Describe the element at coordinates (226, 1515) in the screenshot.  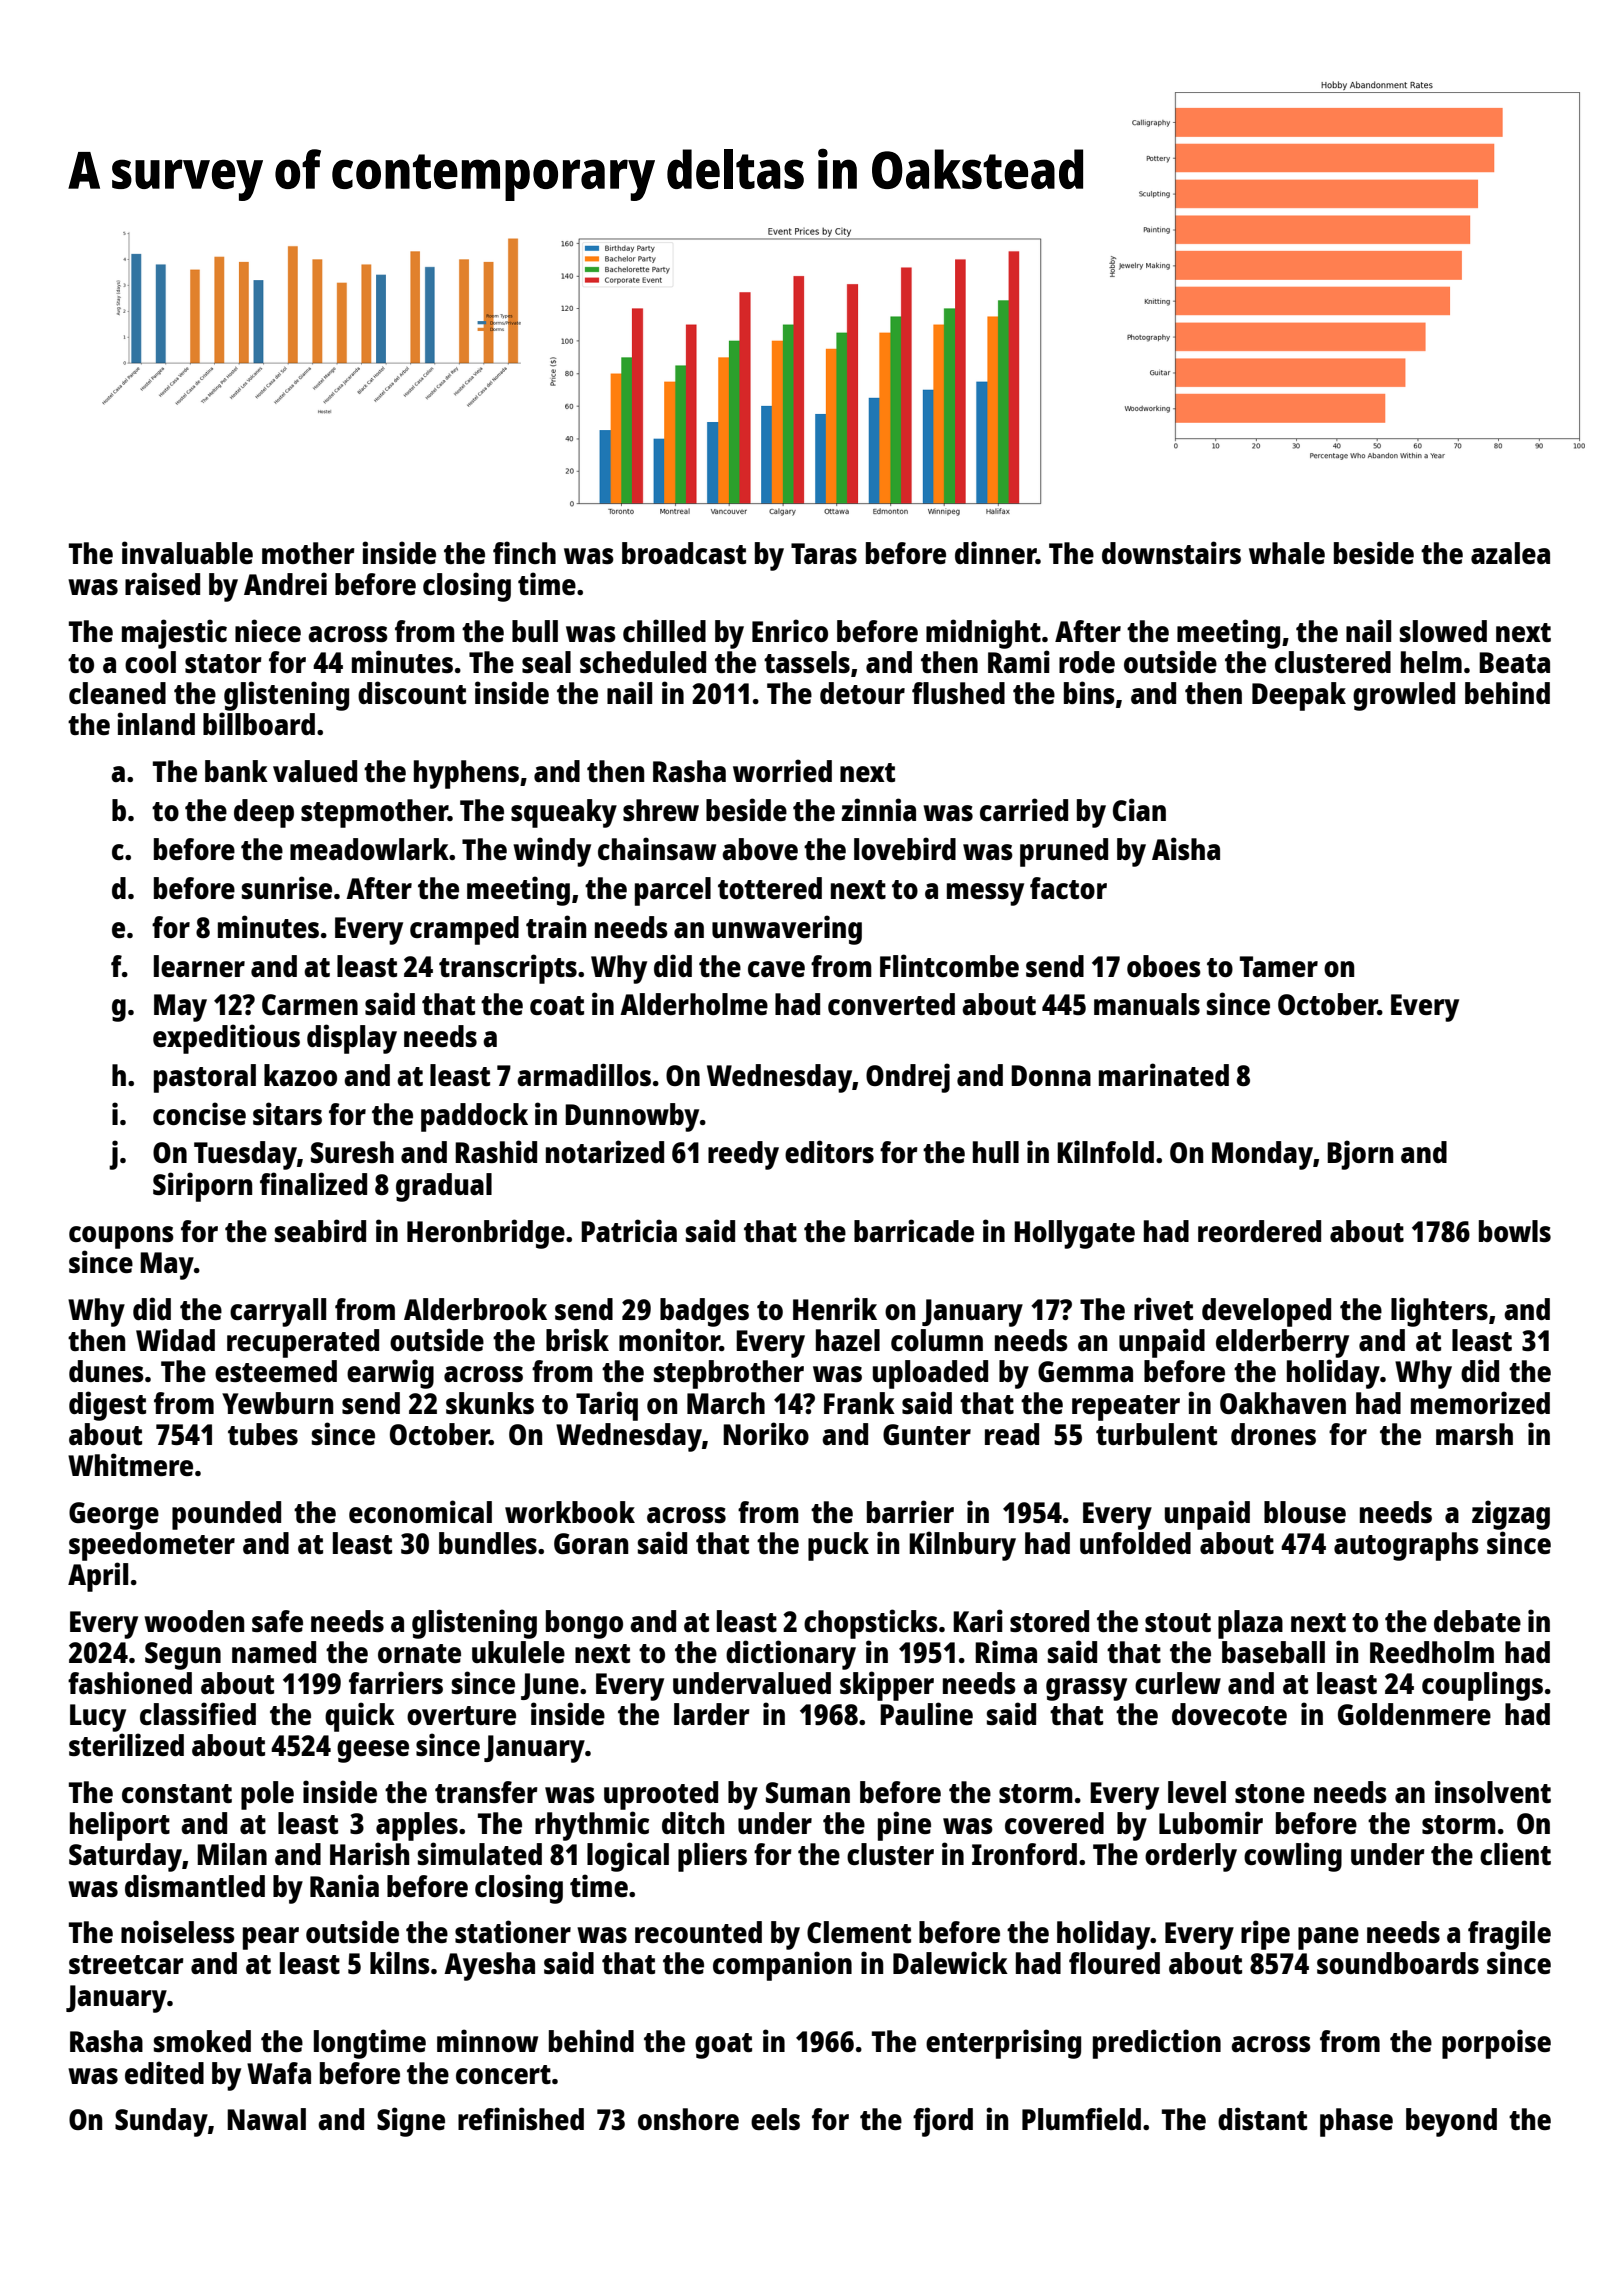
I see `pounded` at that location.
